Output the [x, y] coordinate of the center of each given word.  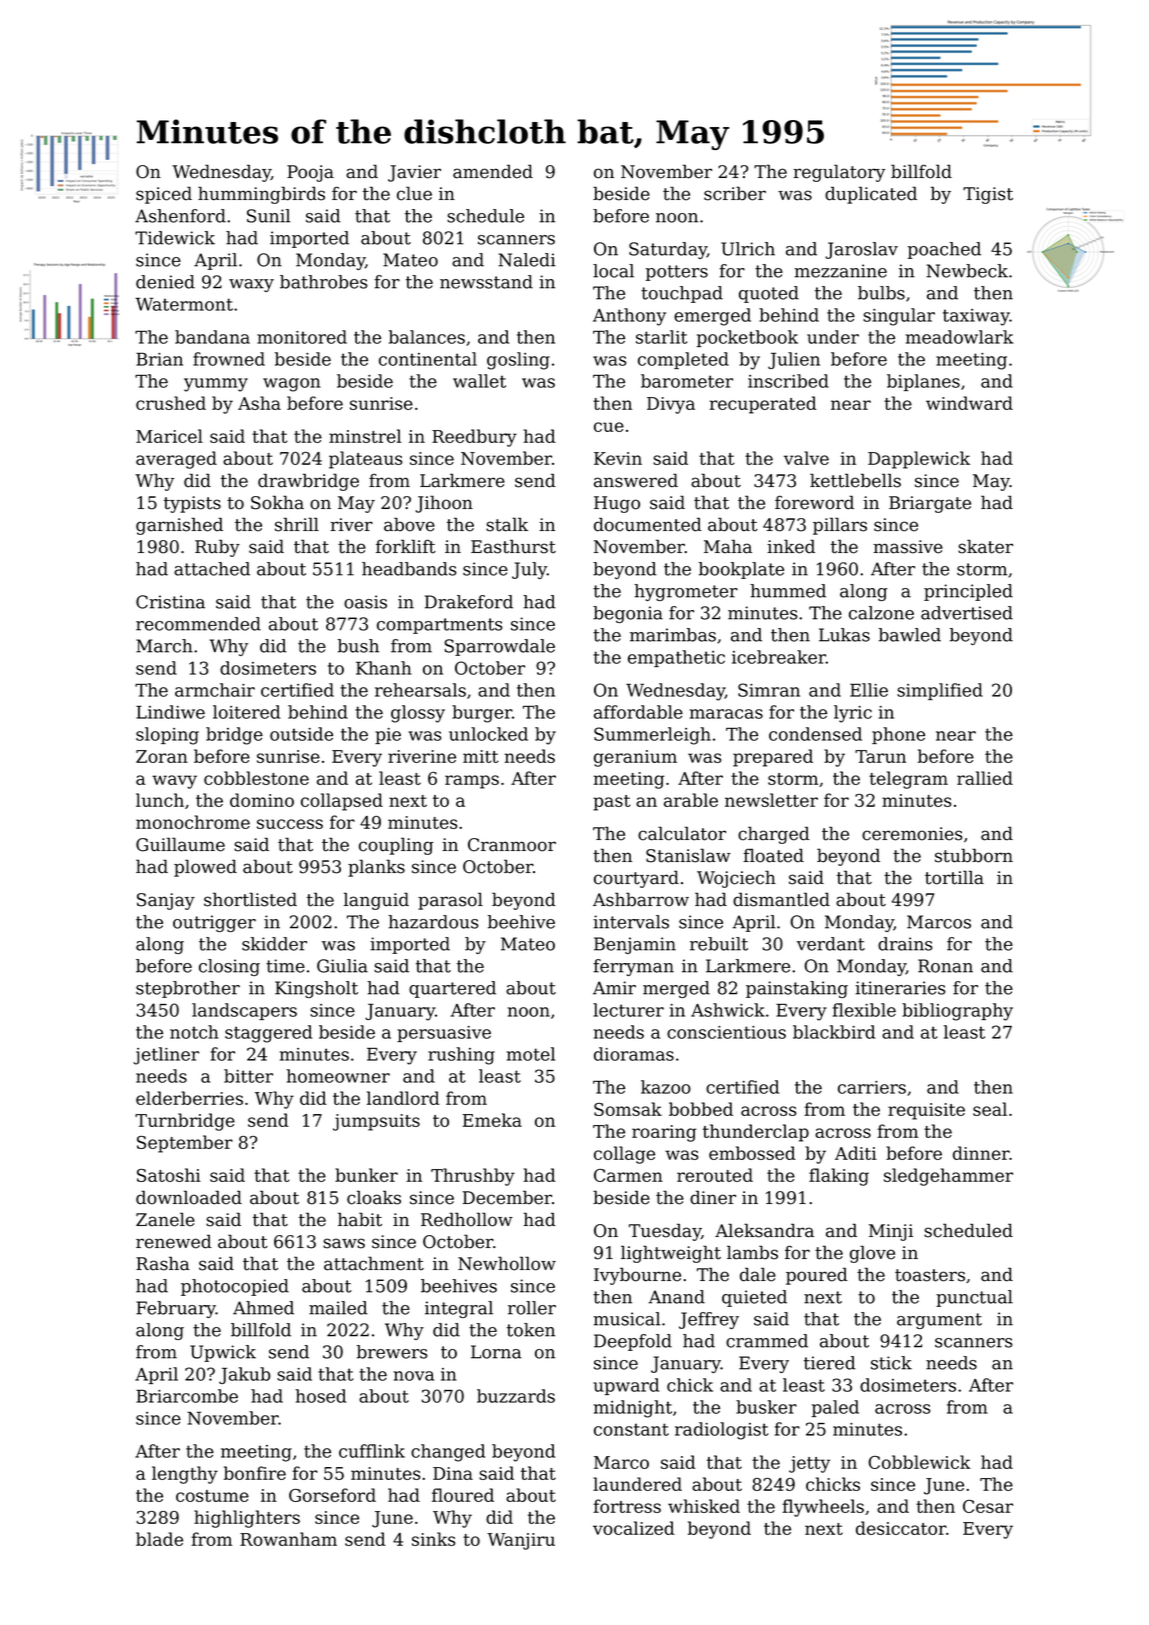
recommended [198, 624]
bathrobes [324, 282]
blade [159, 1539]
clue [414, 193]
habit [360, 1219]
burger [482, 714]
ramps [472, 782]
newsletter [771, 800]
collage [624, 1155]
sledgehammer [948, 1177]
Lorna [496, 1352]
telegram [908, 780]
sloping [167, 736]
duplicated [871, 195]
